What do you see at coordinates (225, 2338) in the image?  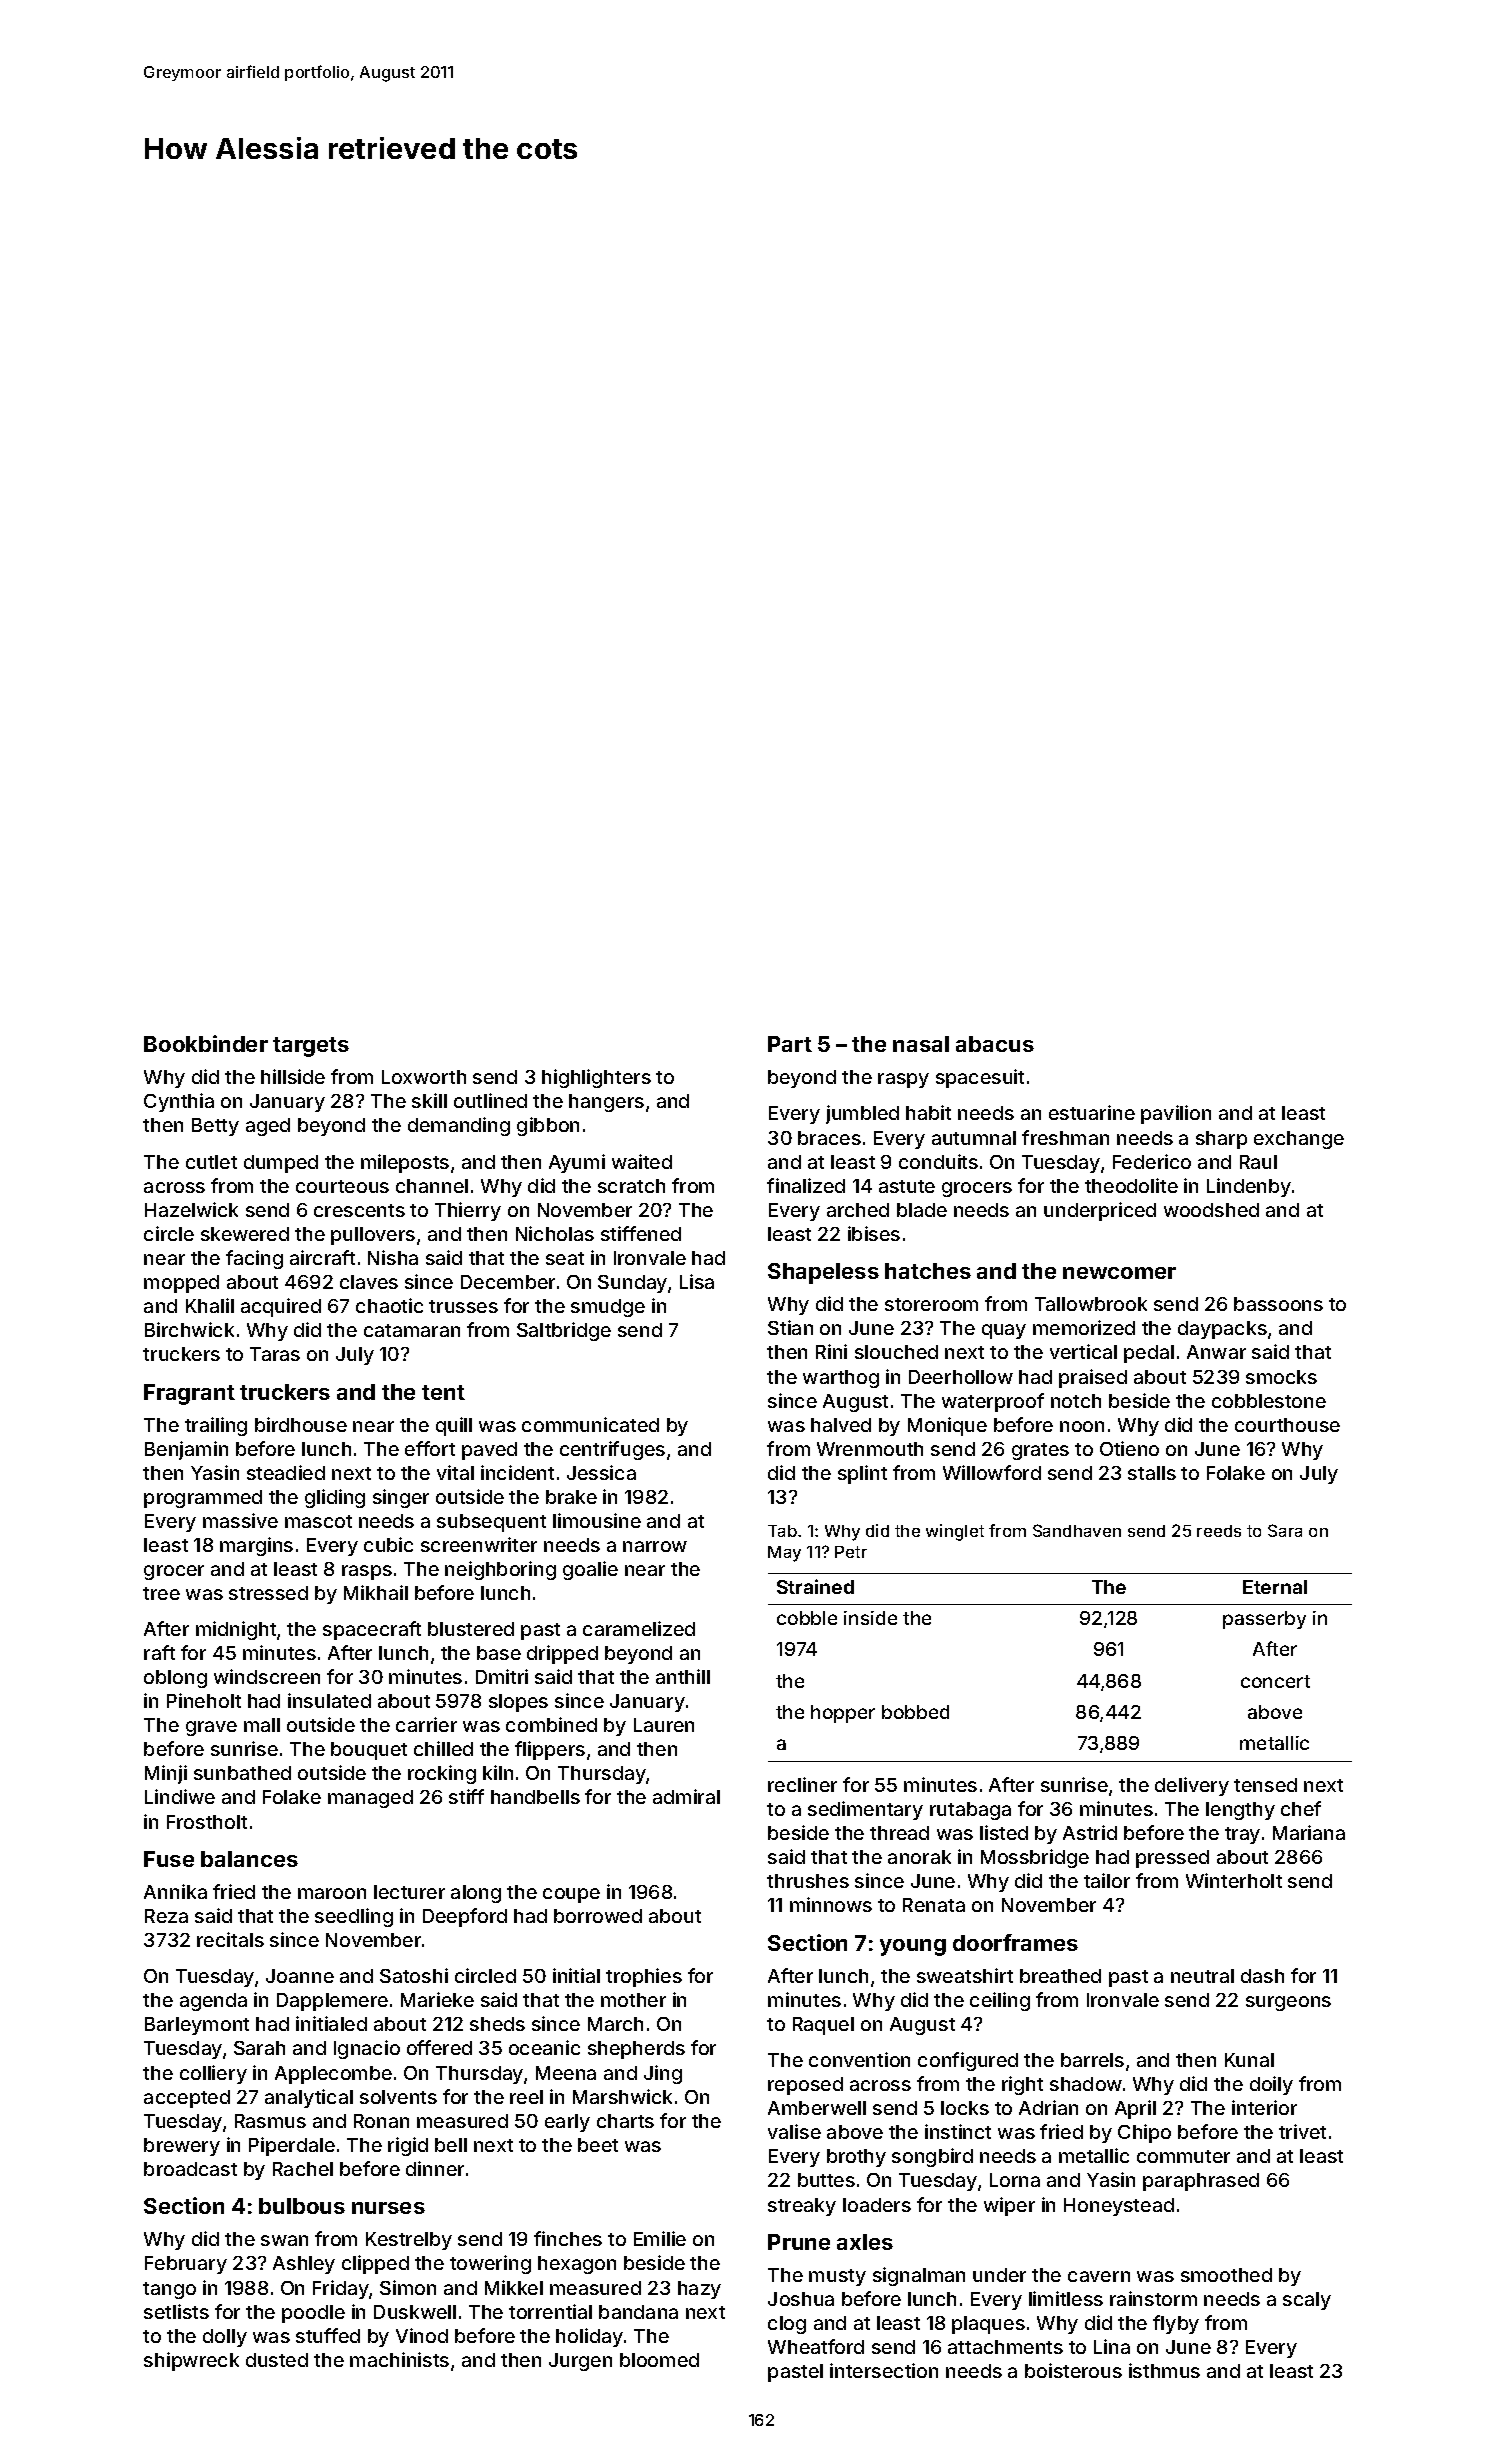 I see `dolly` at bounding box center [225, 2338].
